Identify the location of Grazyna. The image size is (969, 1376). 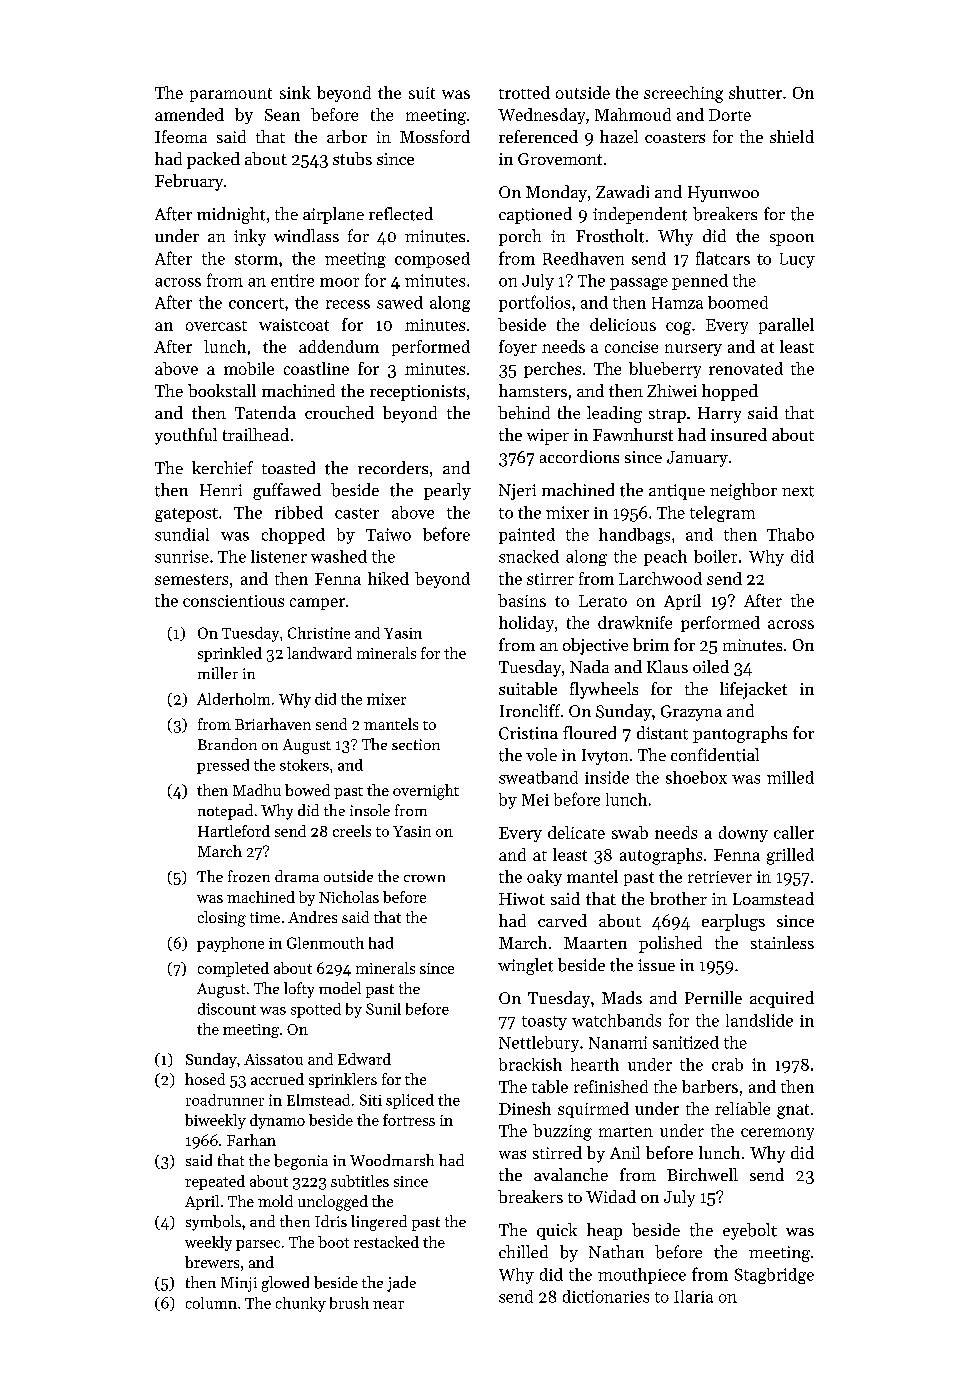
(691, 713).
